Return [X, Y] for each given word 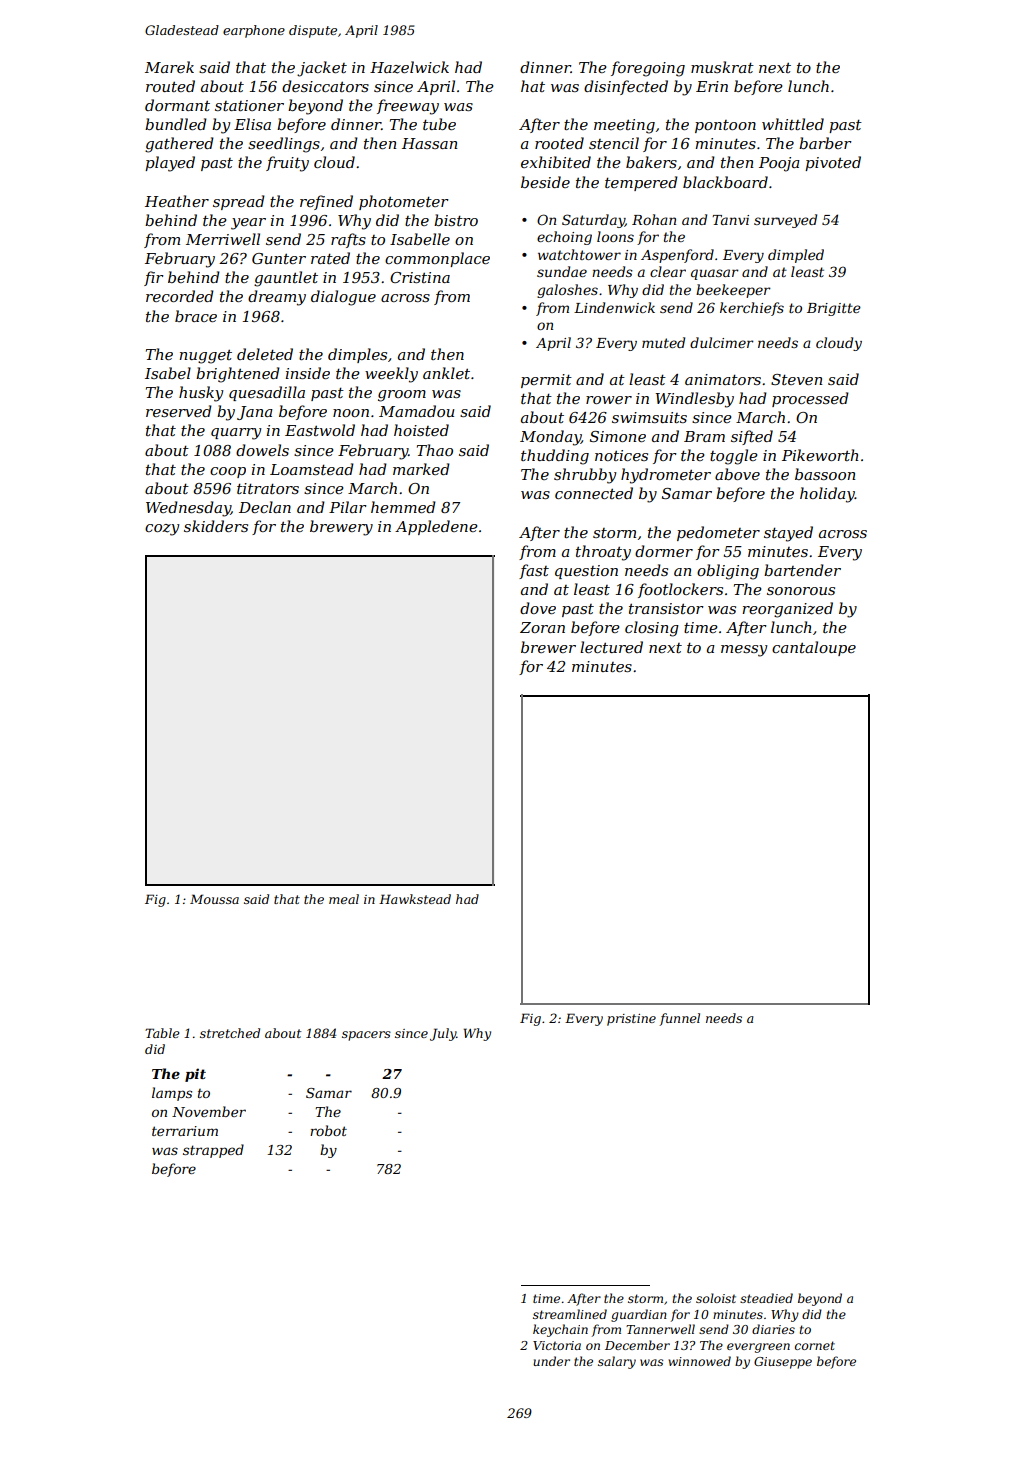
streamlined [570, 1314]
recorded [180, 296]
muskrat [722, 67]
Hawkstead [415, 899]
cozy [162, 530]
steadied [766, 1298]
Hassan [429, 143]
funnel [679, 1019]
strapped [213, 1151]
